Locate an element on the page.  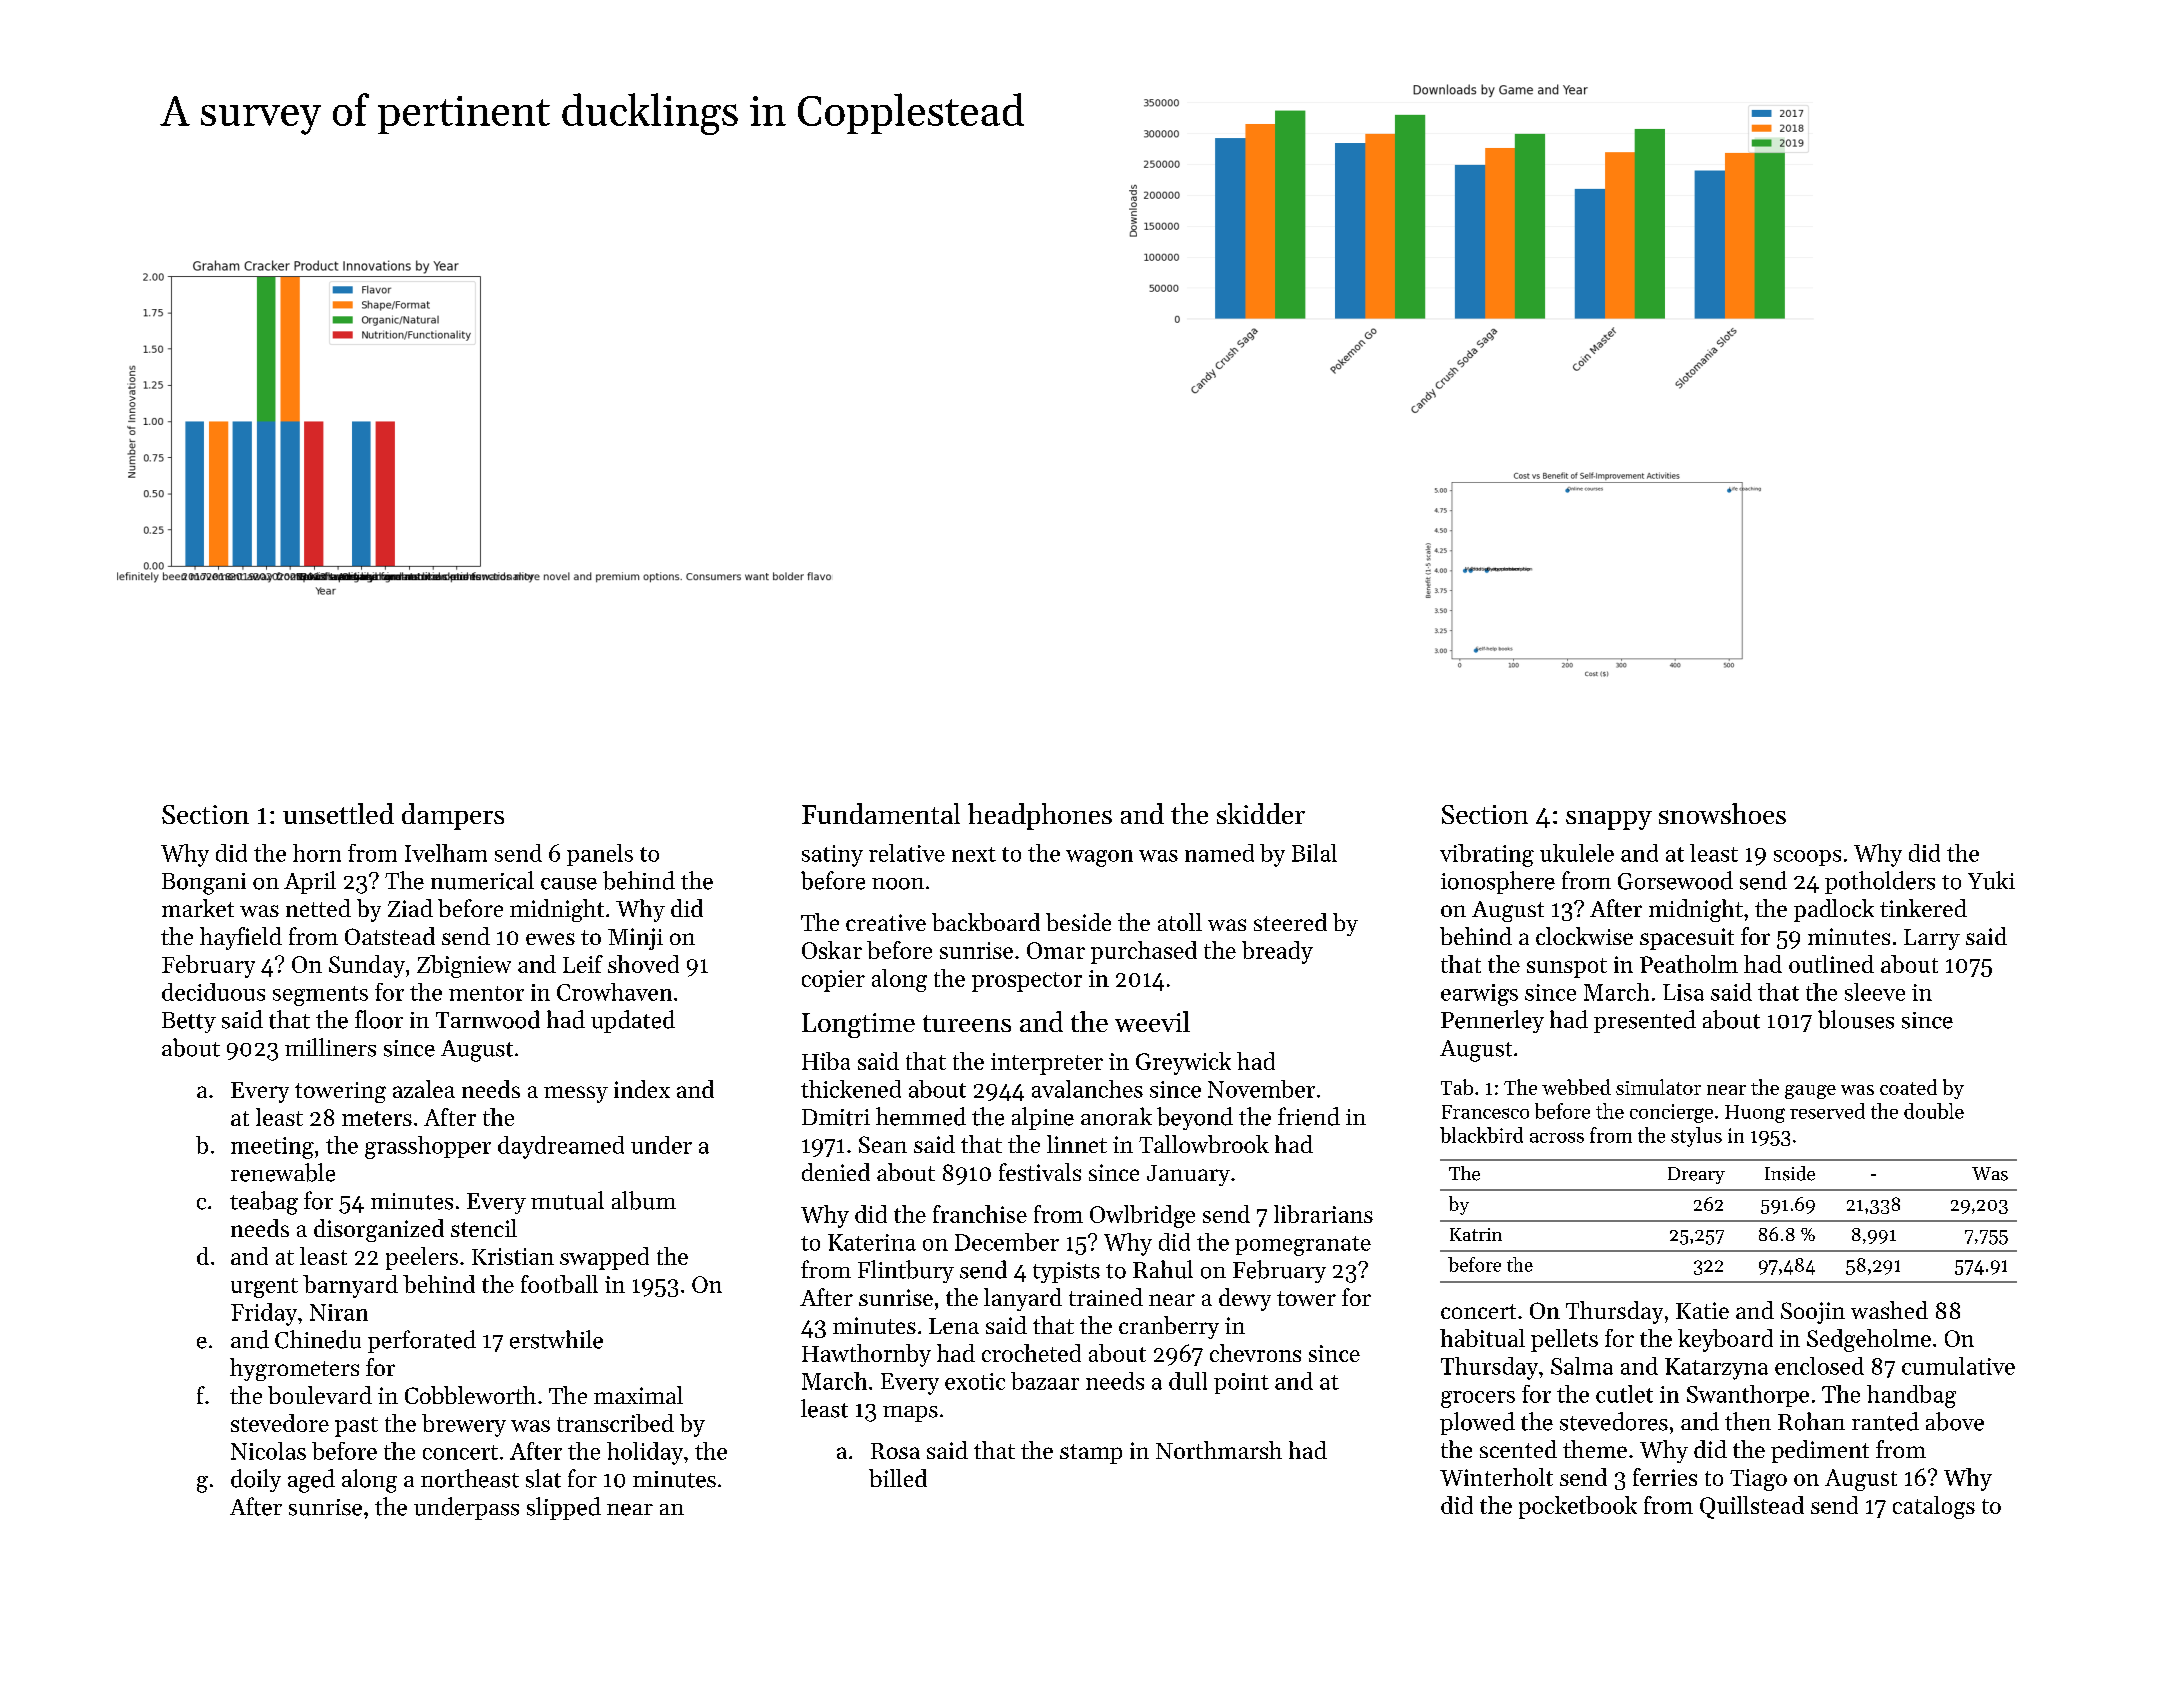
sleeve is located at coordinates (1875, 992).
